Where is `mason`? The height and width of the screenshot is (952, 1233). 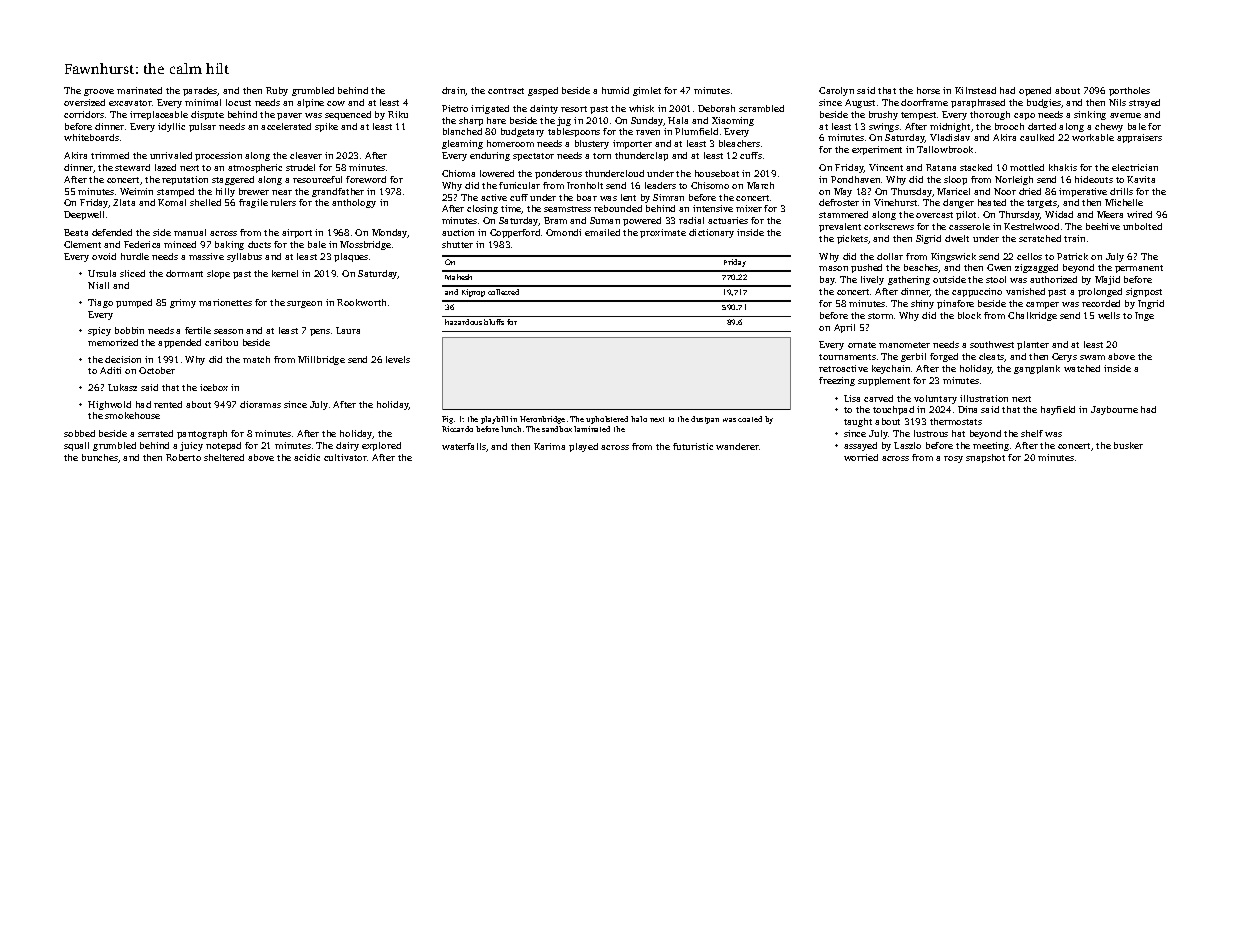 mason is located at coordinates (833, 268).
